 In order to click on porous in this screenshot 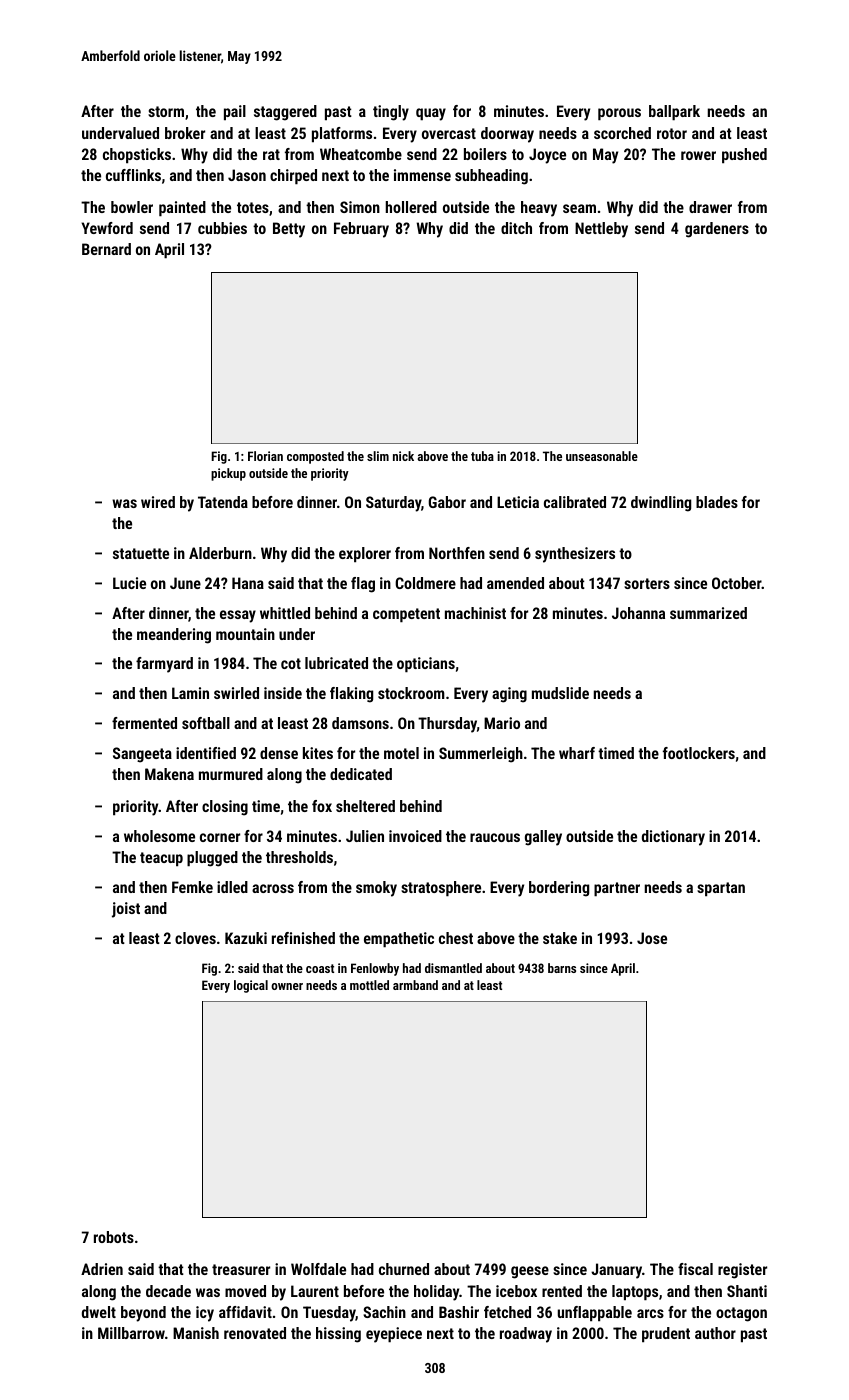, I will do `click(619, 114)`.
